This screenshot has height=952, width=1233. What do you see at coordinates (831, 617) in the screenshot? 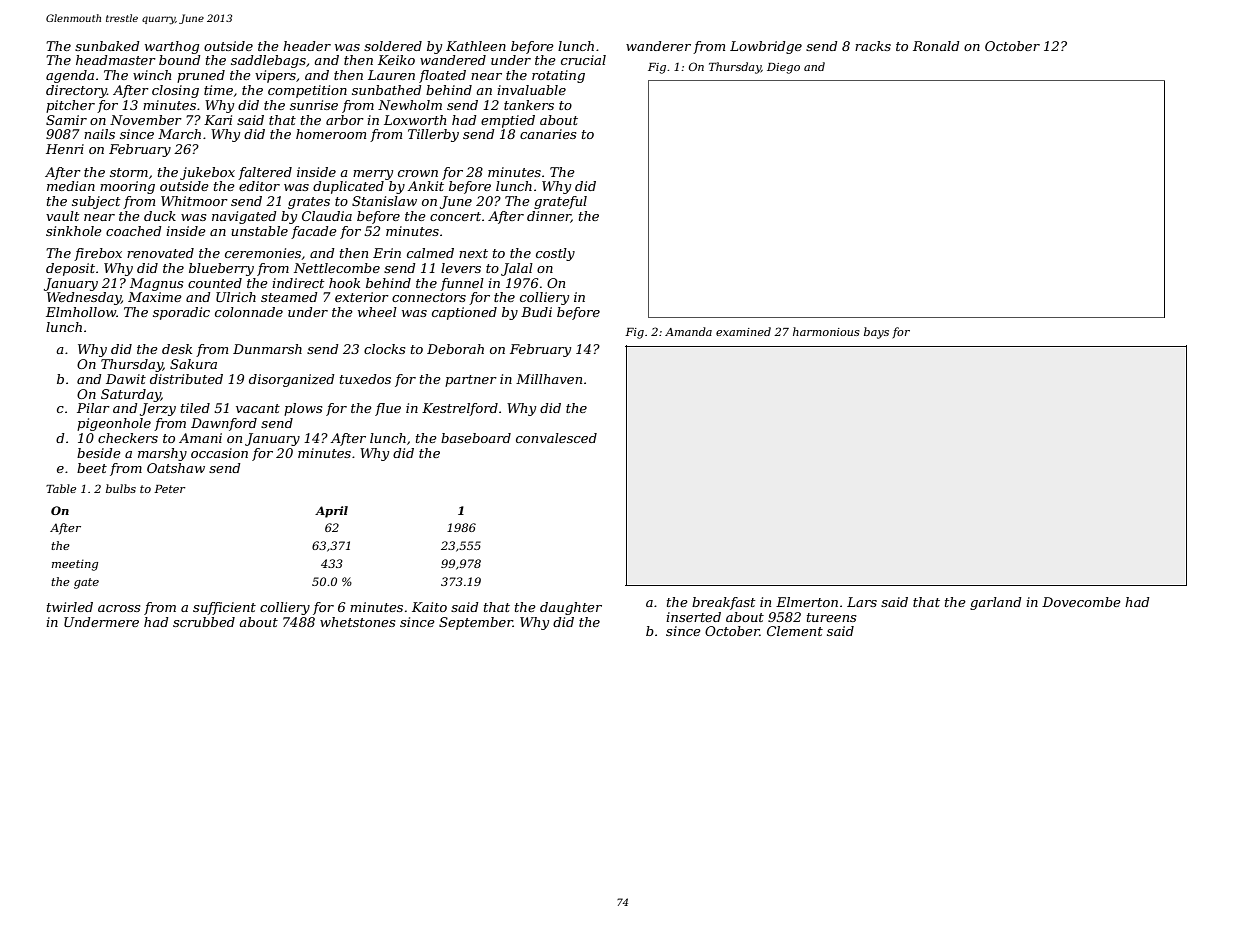
I see `tureens` at bounding box center [831, 617].
